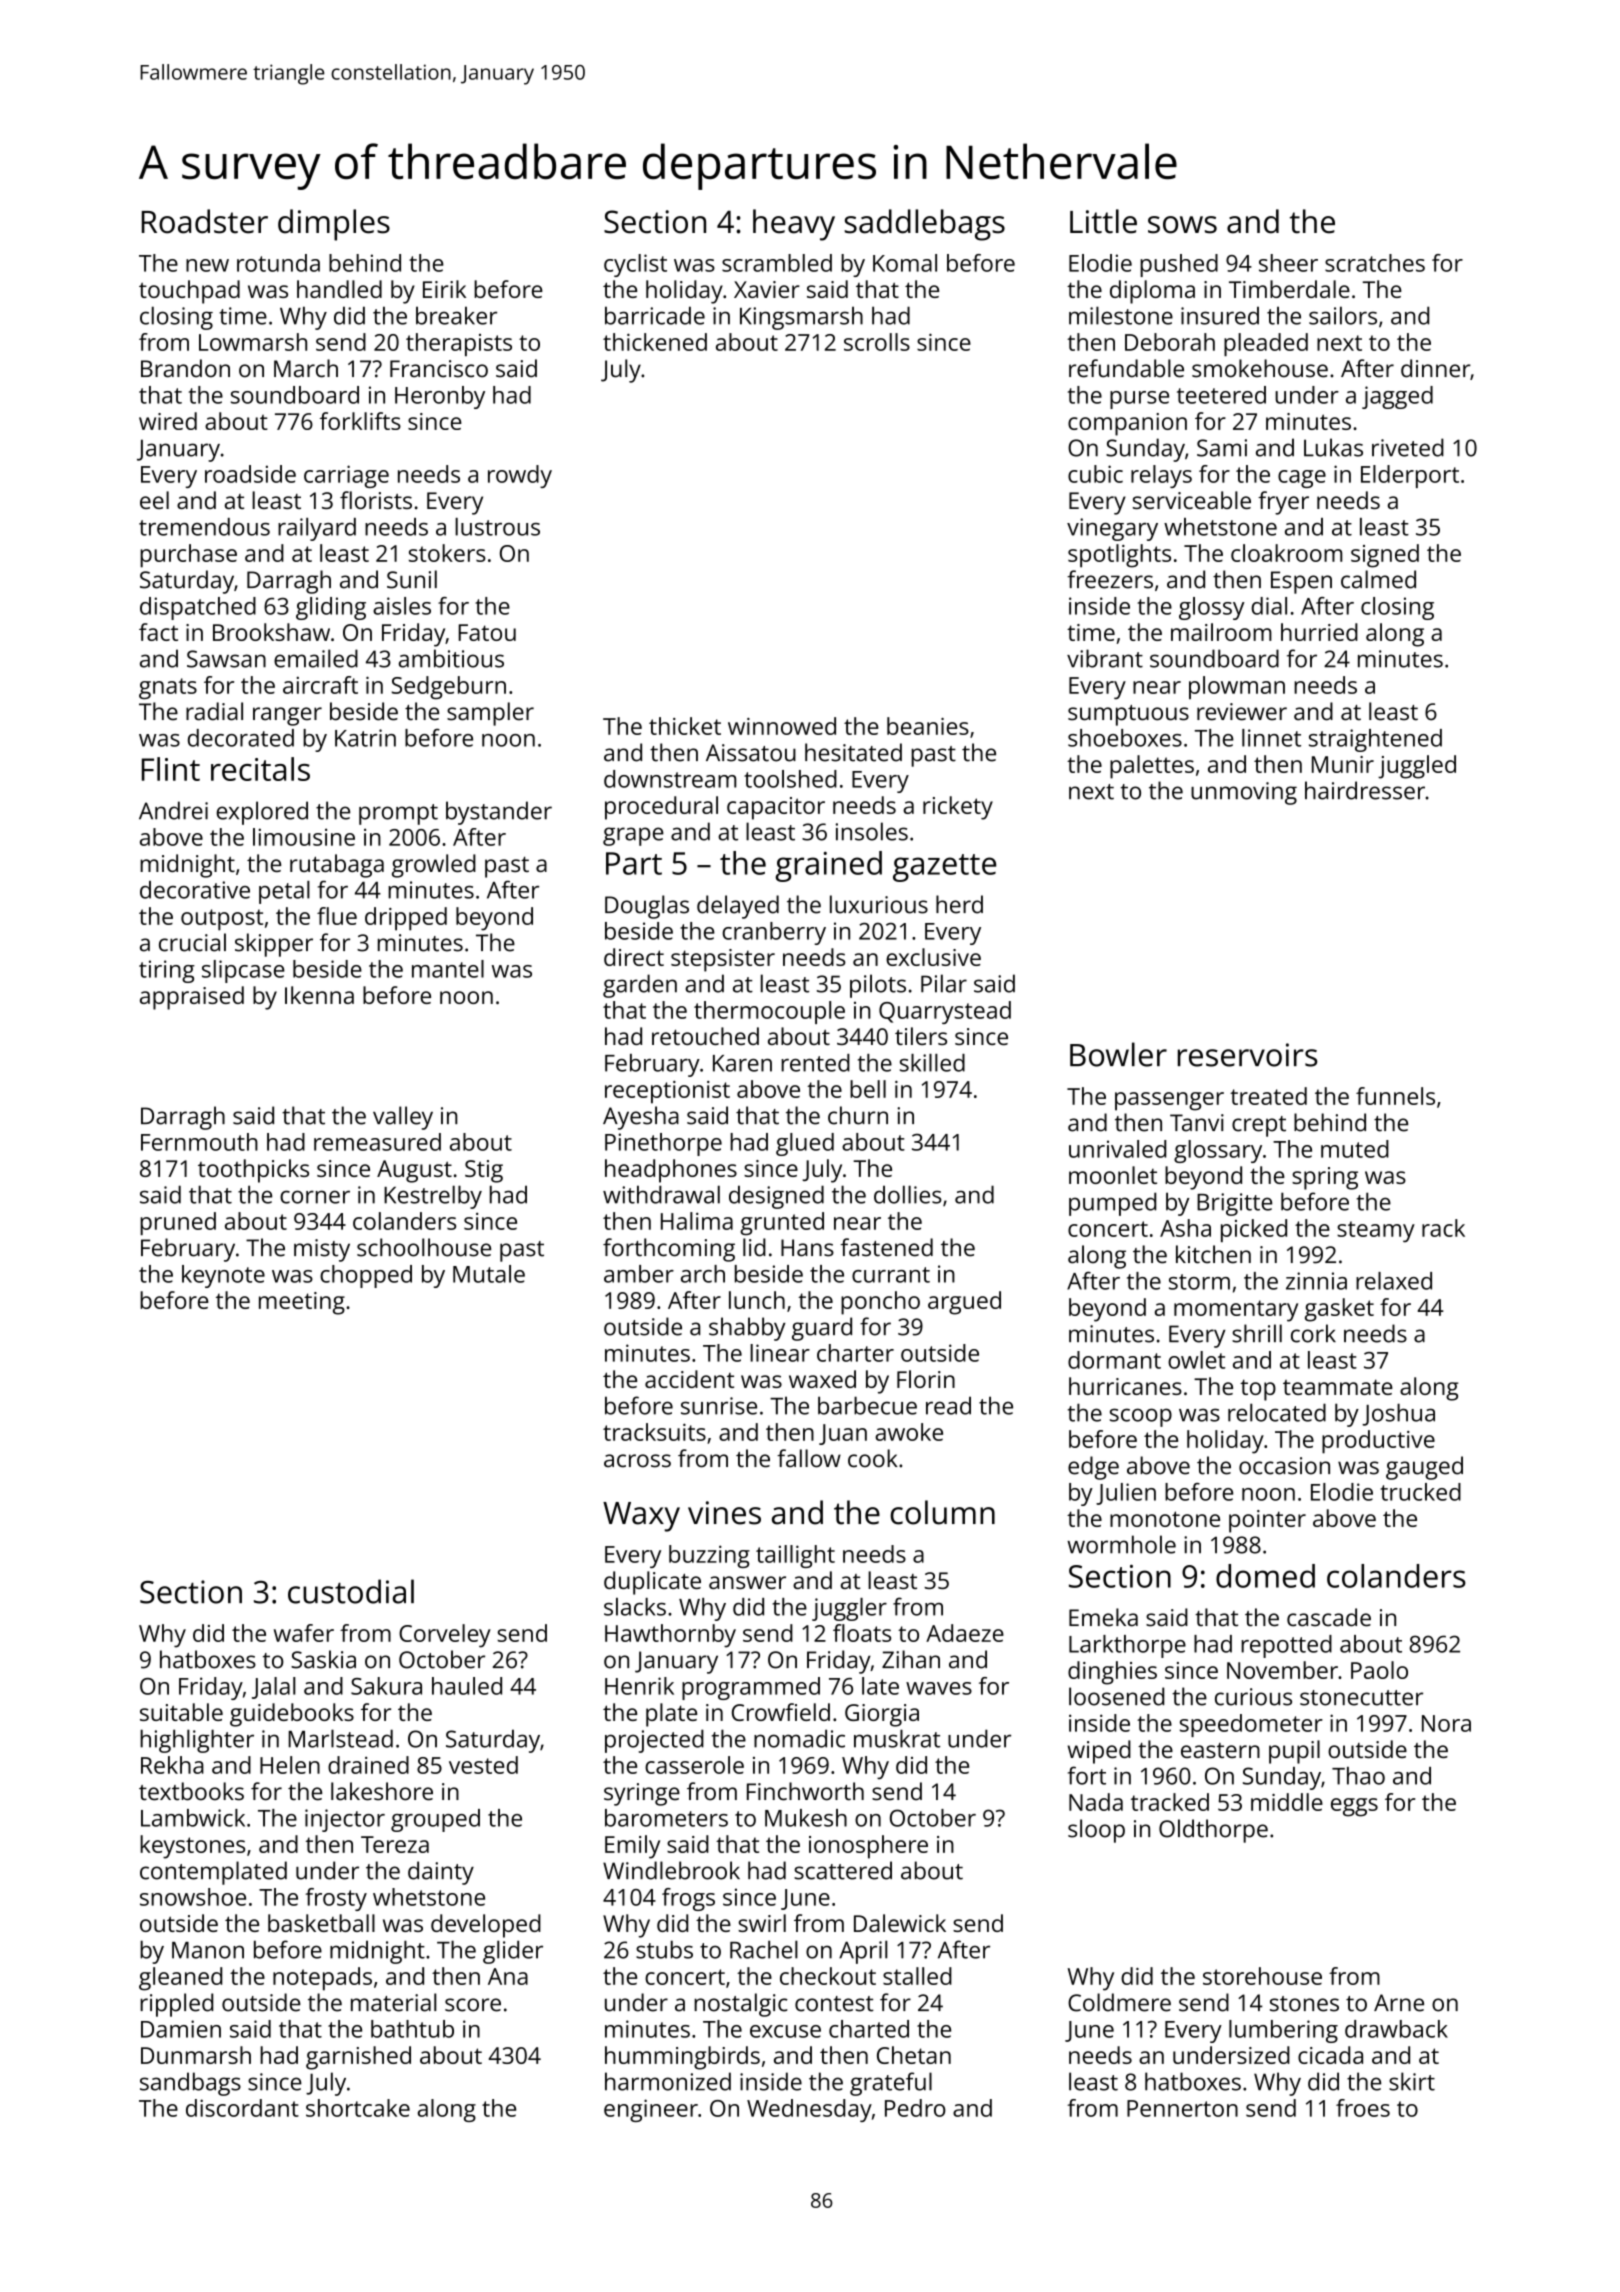 This image has width=1620, height=2292. I want to click on Fernmouth, so click(199, 1142).
